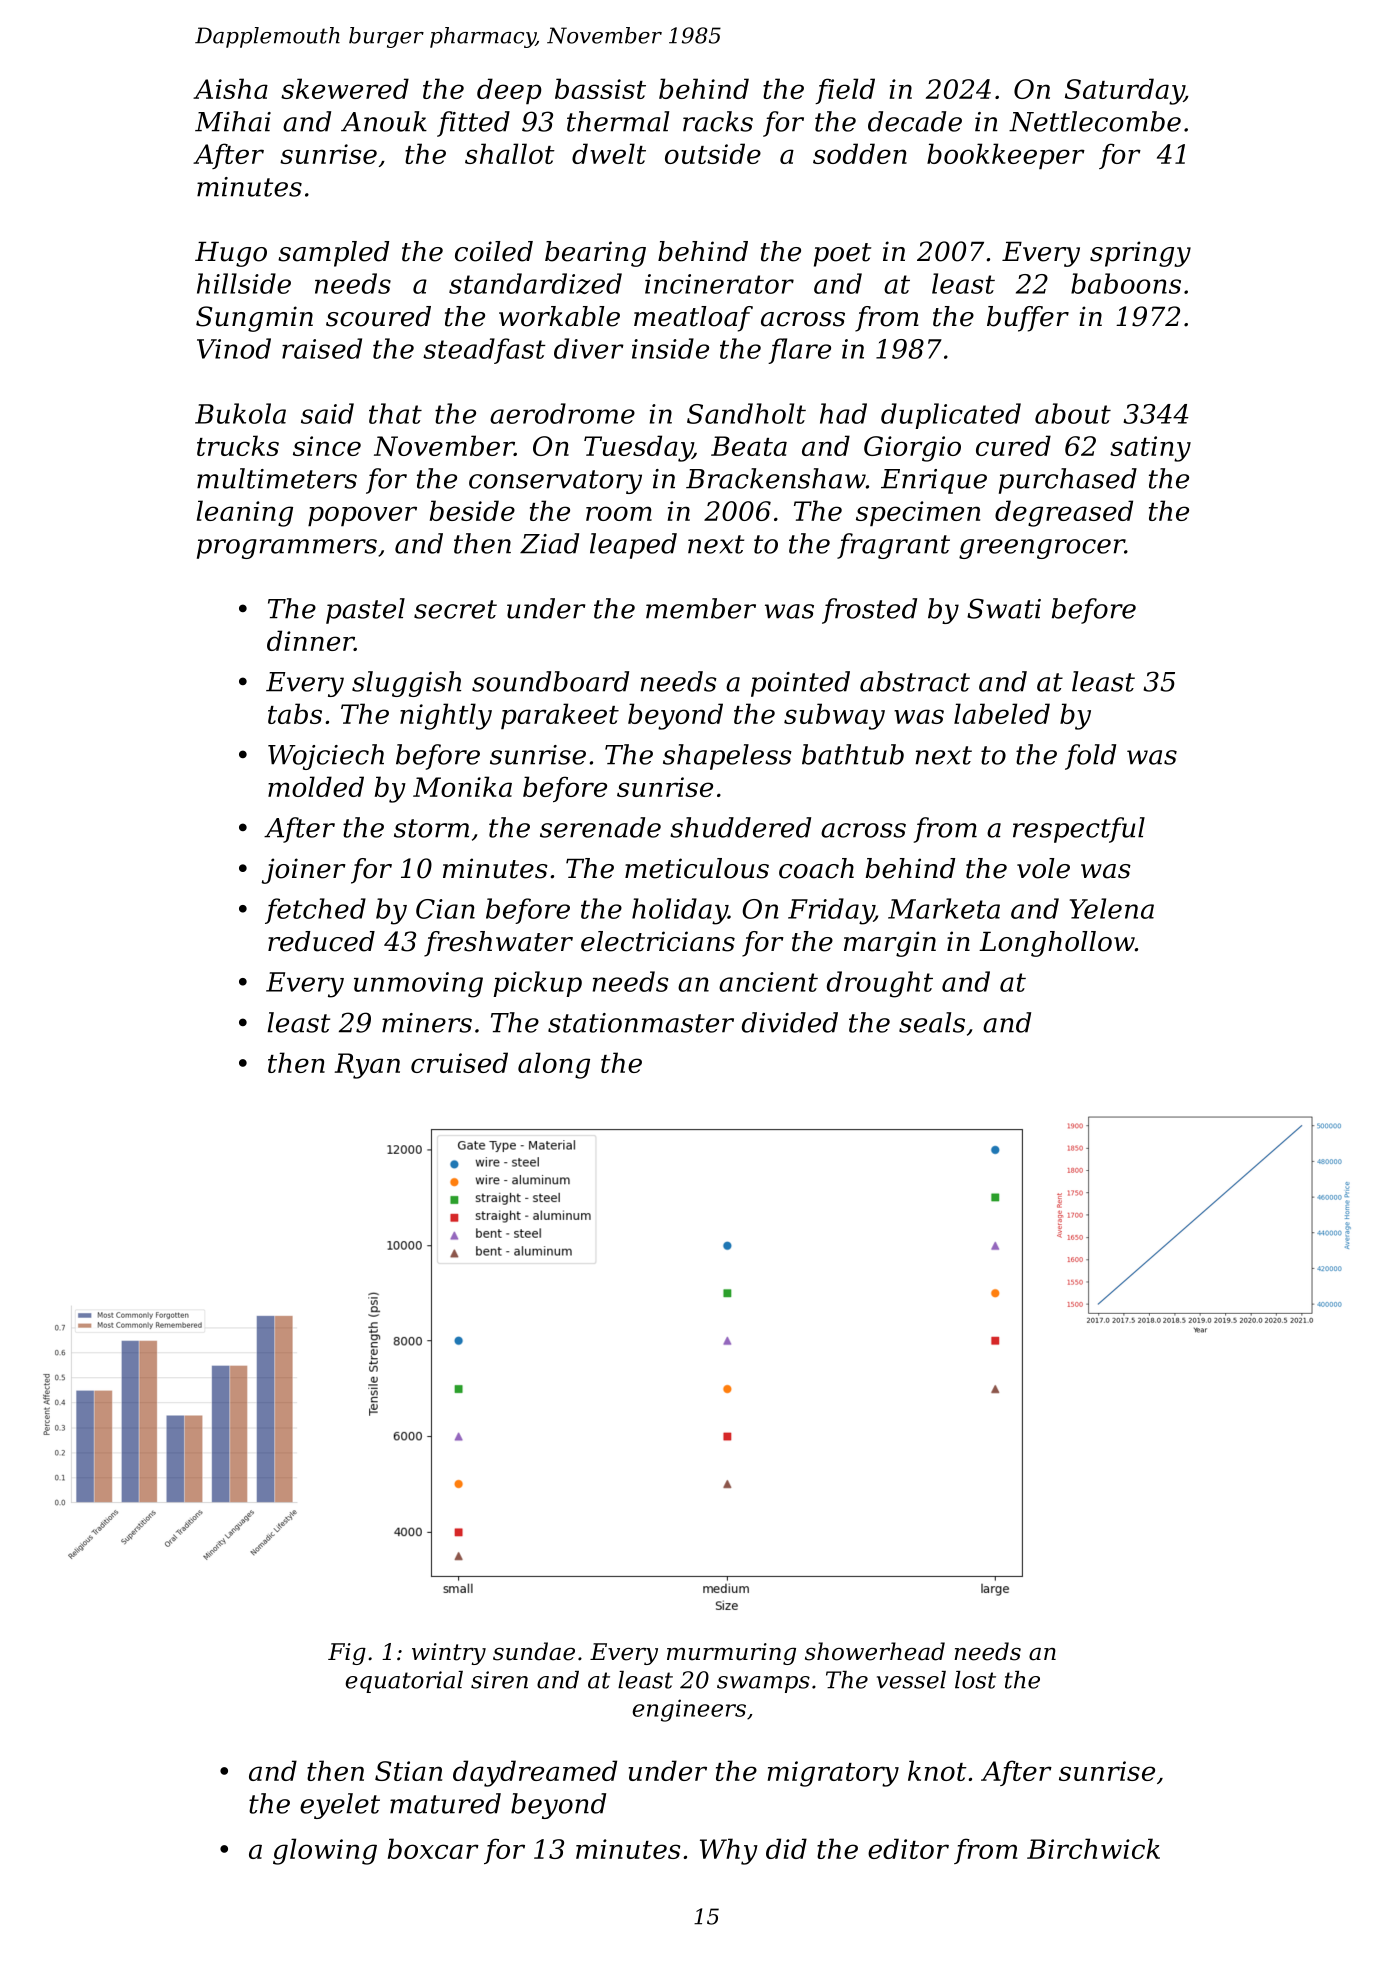  What do you see at coordinates (459, 1062) in the image?
I see `cruised` at bounding box center [459, 1062].
